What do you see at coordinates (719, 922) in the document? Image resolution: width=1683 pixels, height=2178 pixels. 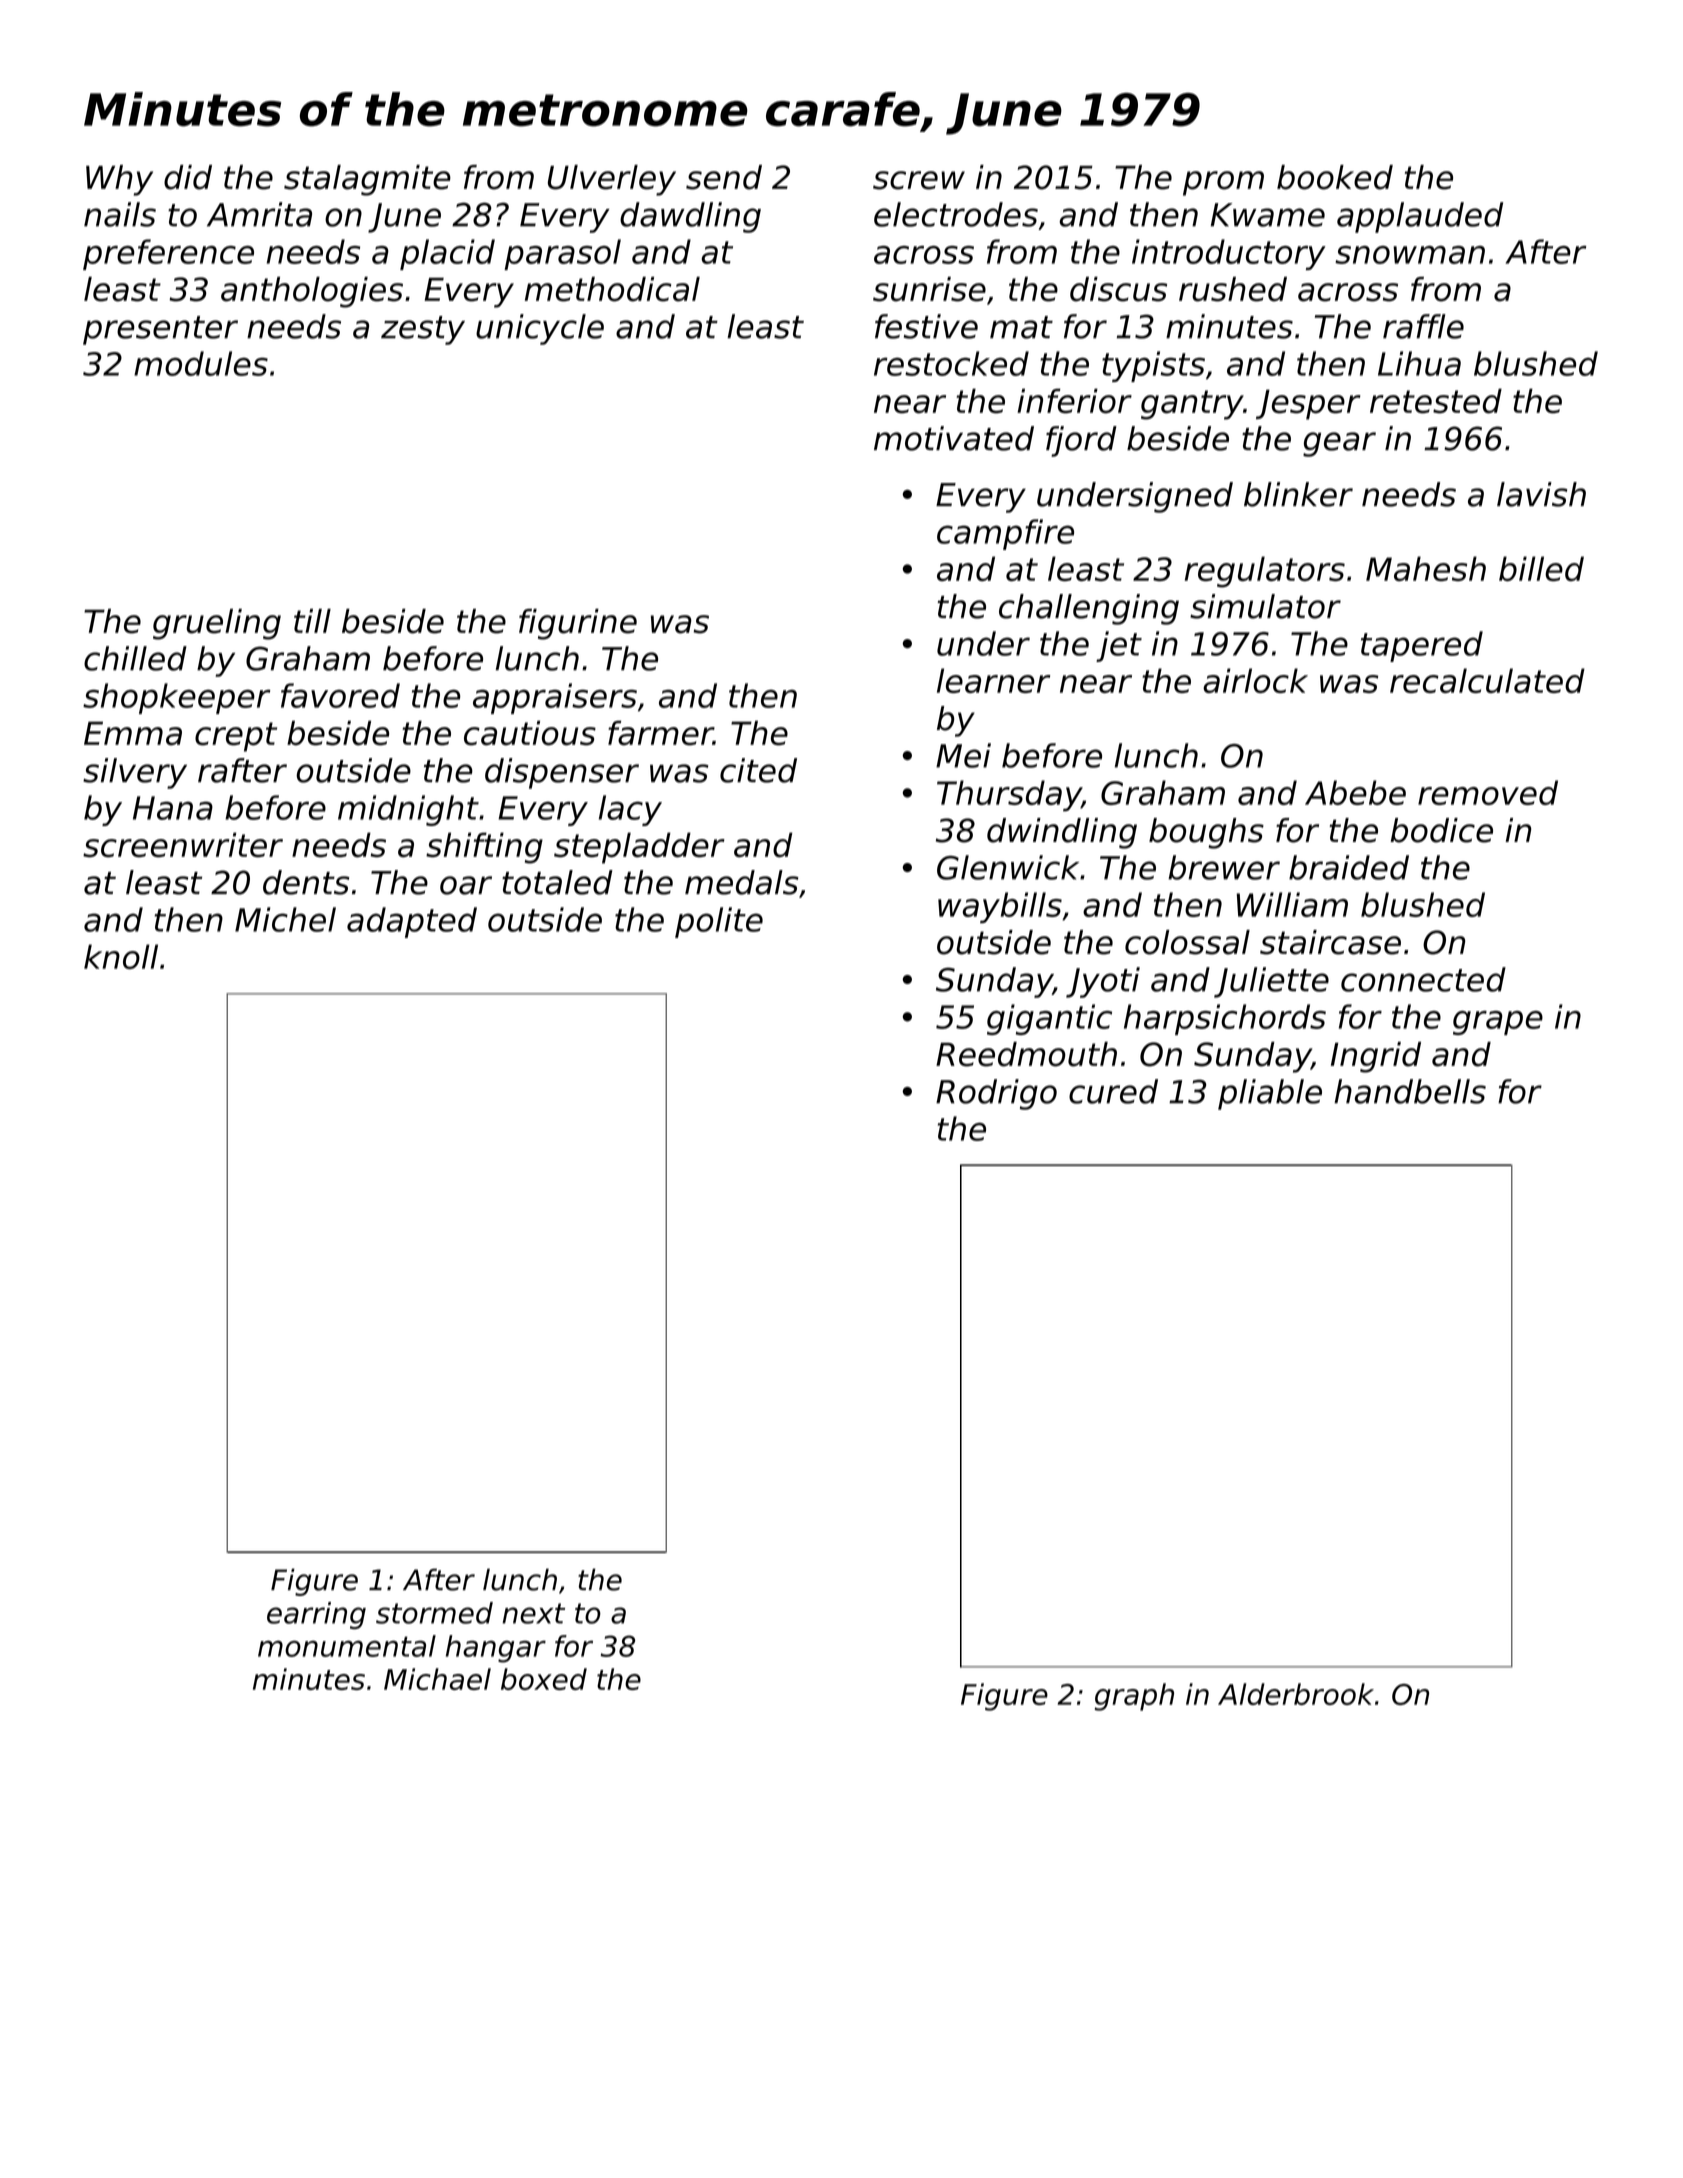 I see `polite` at bounding box center [719, 922].
